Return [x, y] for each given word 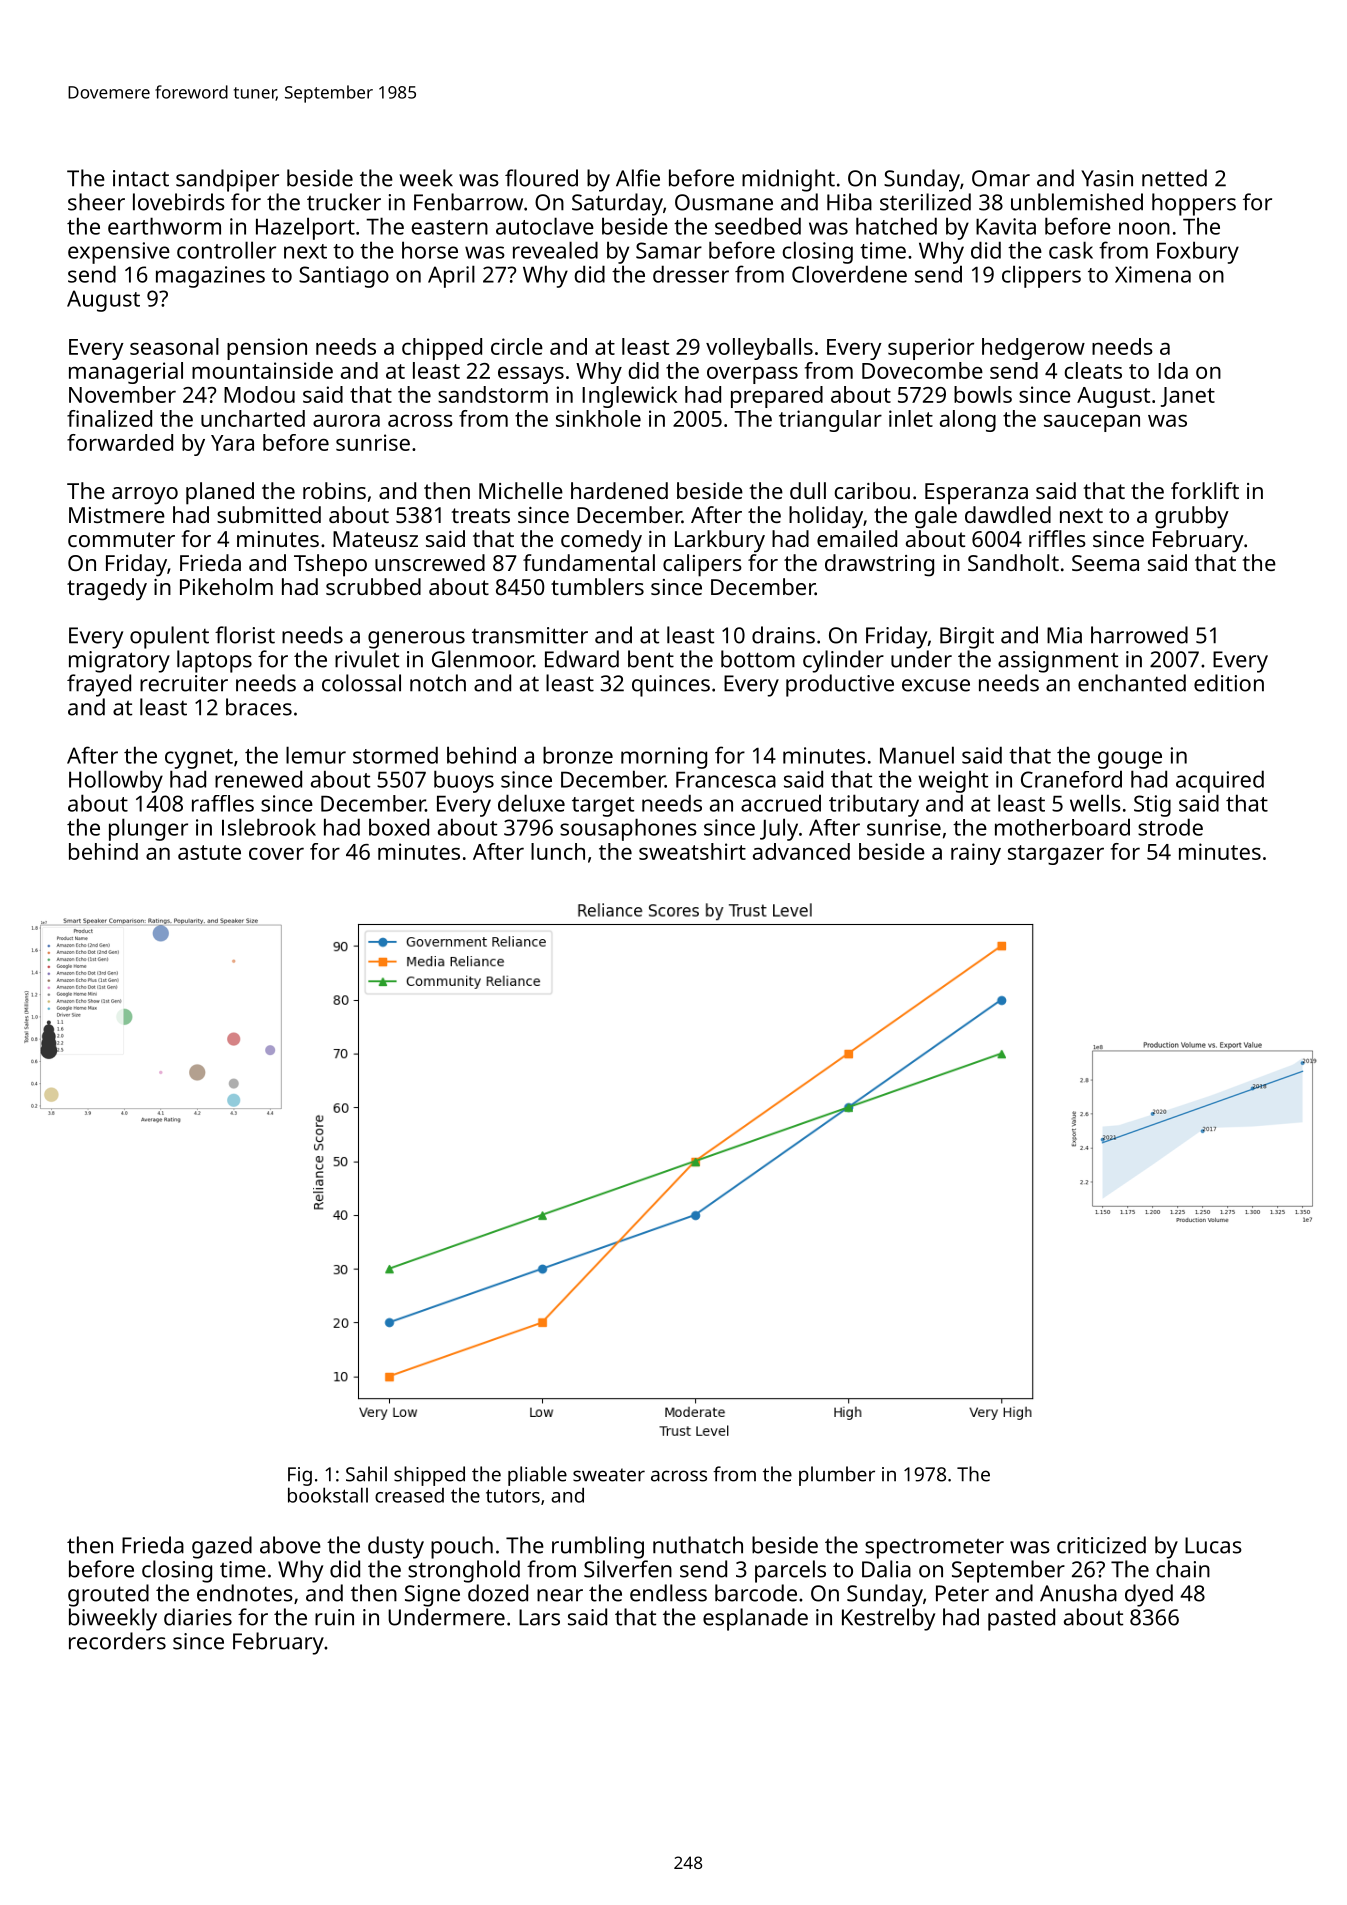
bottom [758, 659]
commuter [121, 539]
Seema [1105, 563]
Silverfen [628, 1569]
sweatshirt [692, 851]
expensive [119, 253]
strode [1170, 827]
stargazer [1056, 855]
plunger [148, 829]
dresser [691, 274]
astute [209, 852]
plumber [837, 1476]
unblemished [1077, 202]
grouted [108, 1595]
